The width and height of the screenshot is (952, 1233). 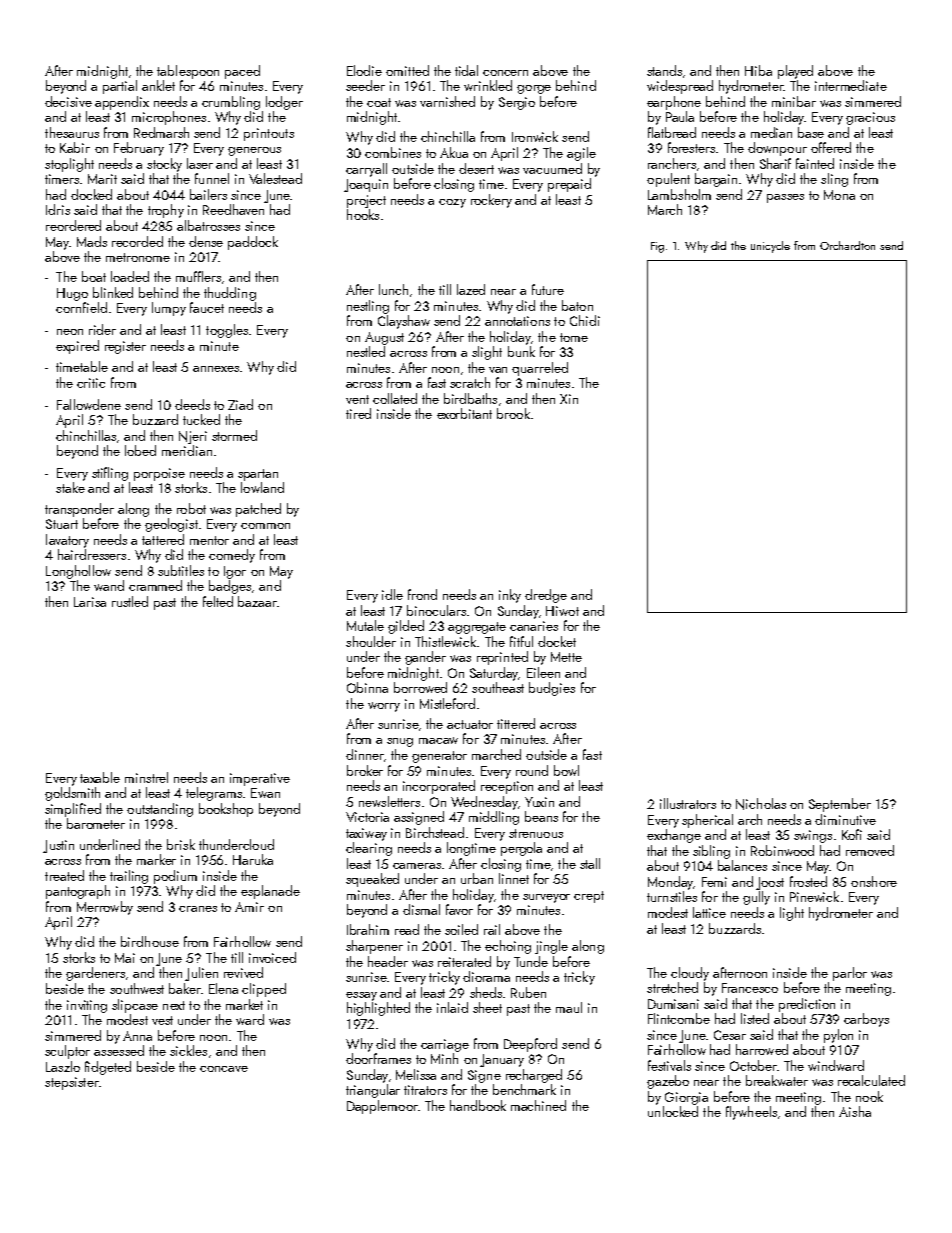 I want to click on January, so click(x=502, y=1060).
